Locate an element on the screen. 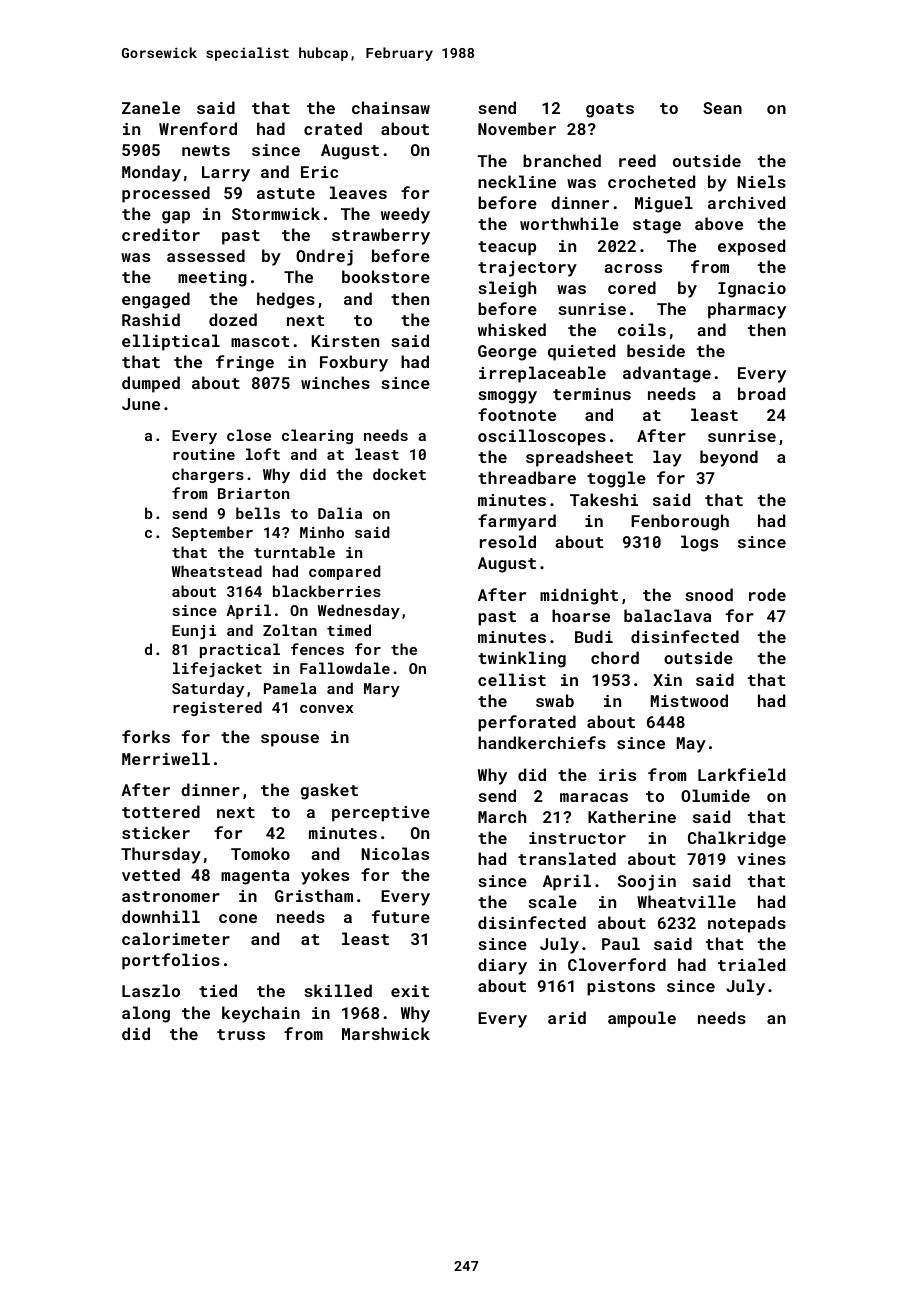 This screenshot has width=908, height=1316. March is located at coordinates (502, 816).
